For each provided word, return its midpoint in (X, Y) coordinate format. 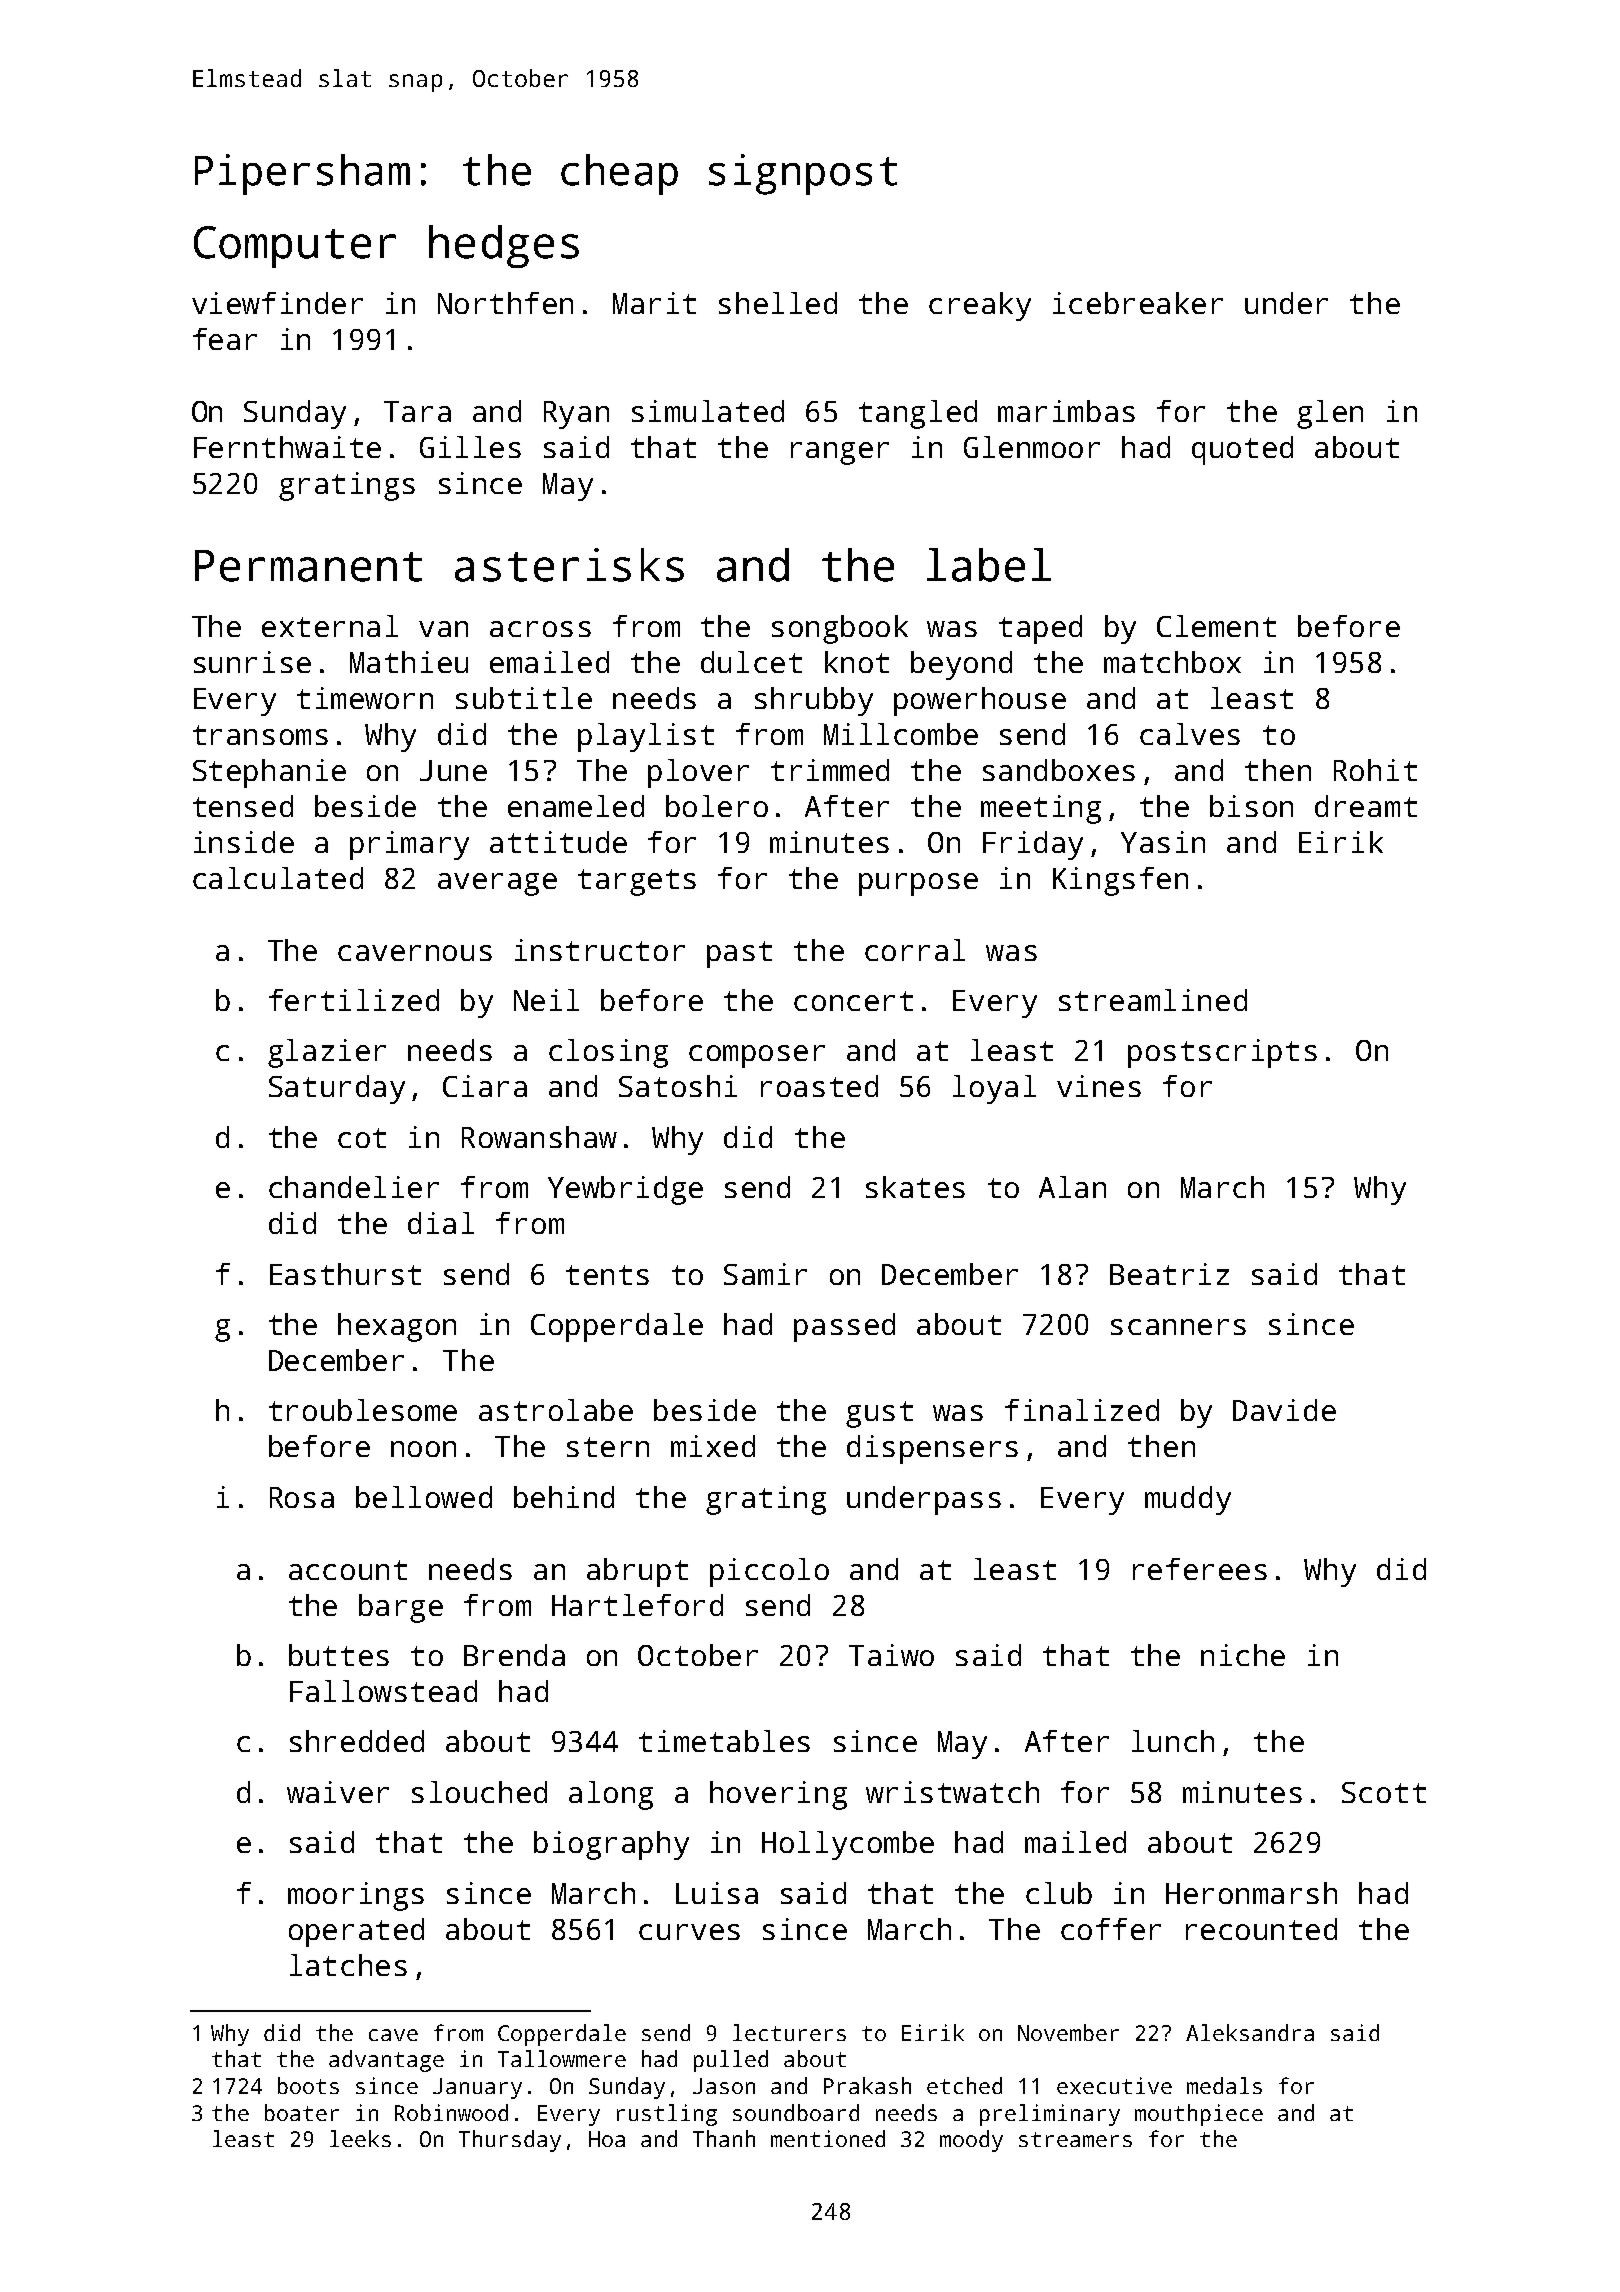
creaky (980, 306)
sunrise (252, 662)
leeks (360, 2138)
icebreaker (1138, 303)
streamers (1075, 2139)
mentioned (828, 2138)
